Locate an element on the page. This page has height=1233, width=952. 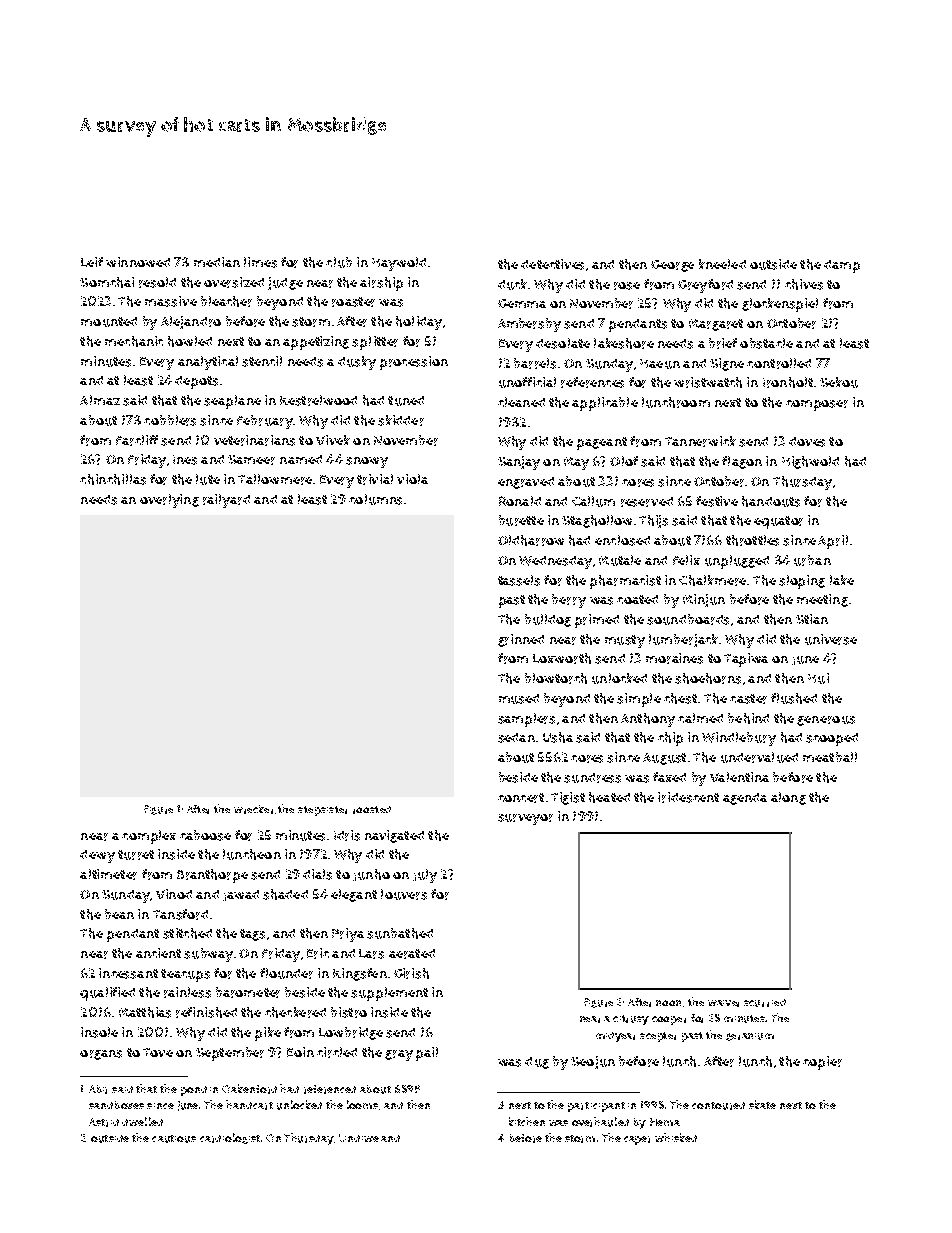
sundress is located at coordinates (592, 778).
